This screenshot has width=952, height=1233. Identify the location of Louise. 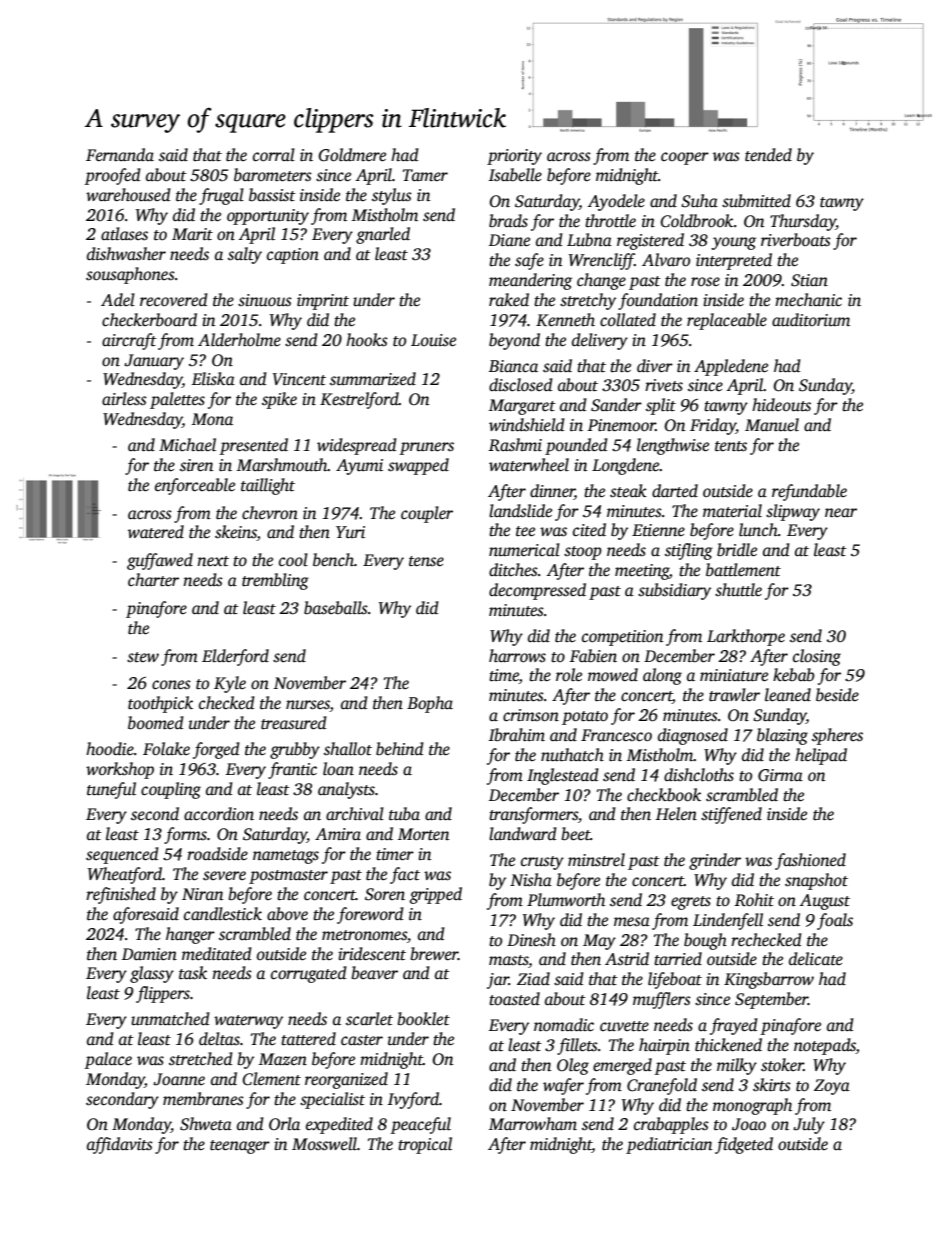
(433, 340).
